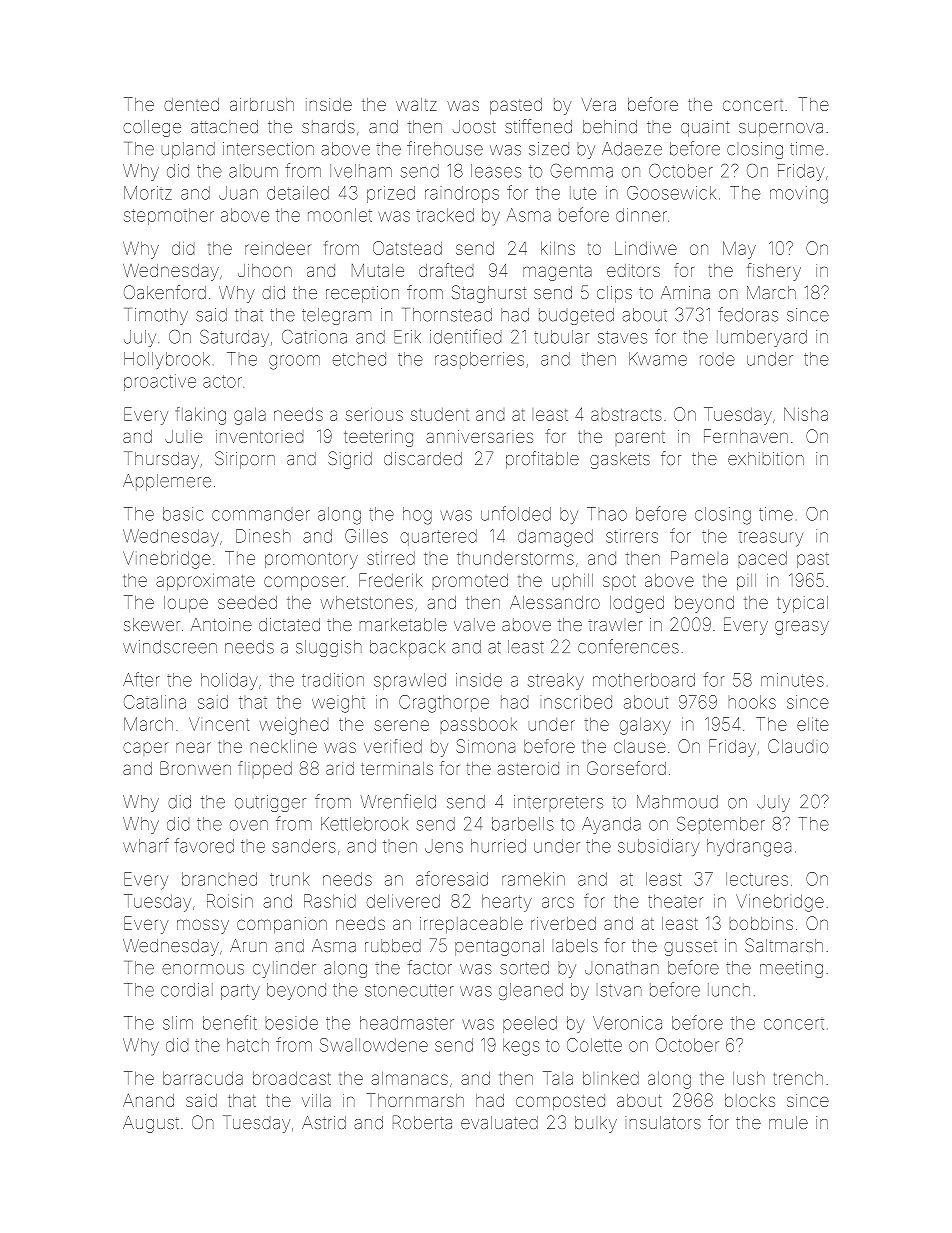  I want to click on loupe, so click(186, 604).
